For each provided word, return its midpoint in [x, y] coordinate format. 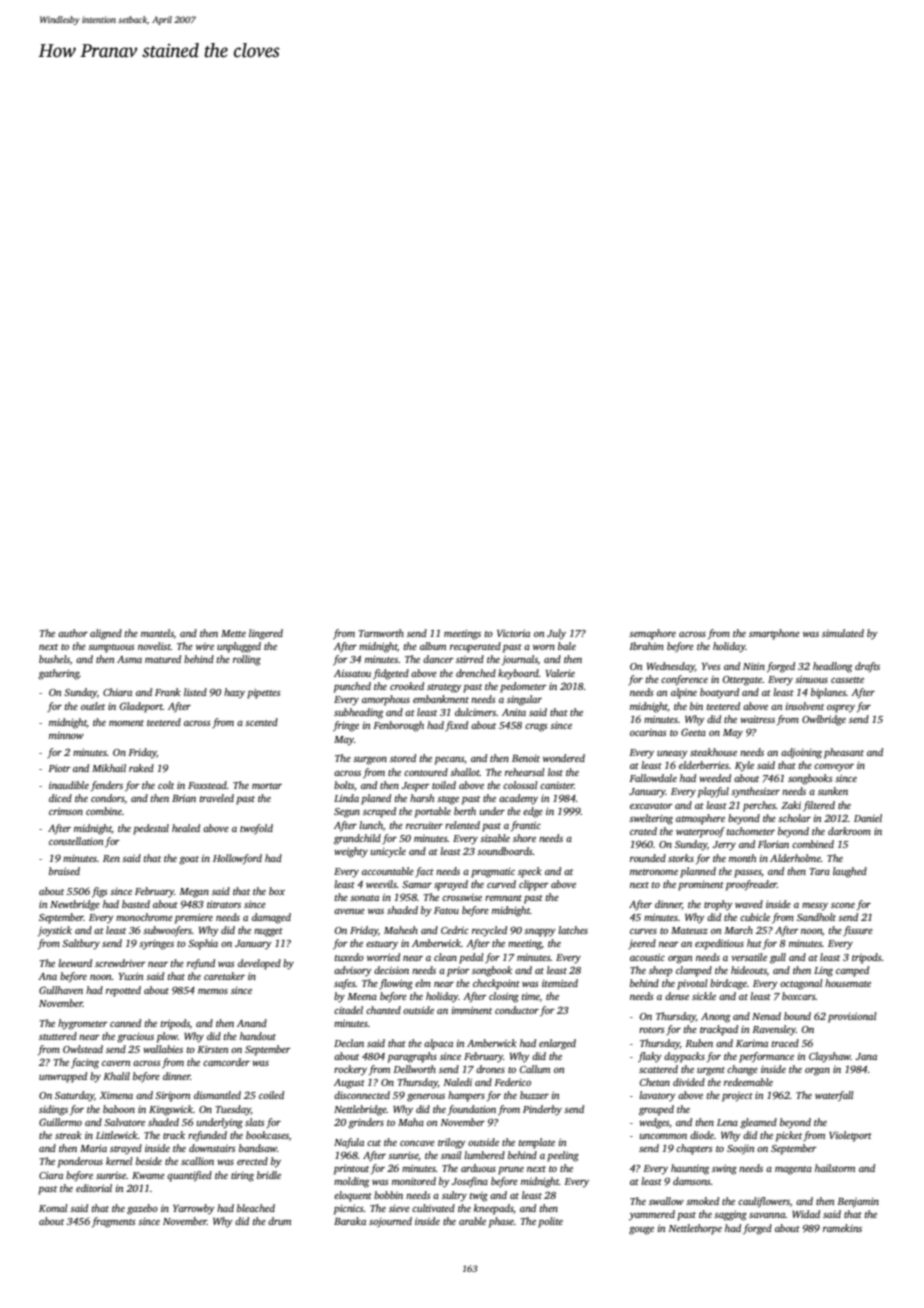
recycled [489, 931]
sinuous [811, 679]
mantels [157, 633]
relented [462, 825]
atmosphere [700, 819]
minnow [66, 735]
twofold [256, 829]
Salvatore [124, 1122]
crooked [407, 686]
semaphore [652, 634]
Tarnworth [381, 633]
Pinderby [542, 1110]
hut [754, 943]
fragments [114, 1222]
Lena [727, 1122]
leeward [75, 963]
